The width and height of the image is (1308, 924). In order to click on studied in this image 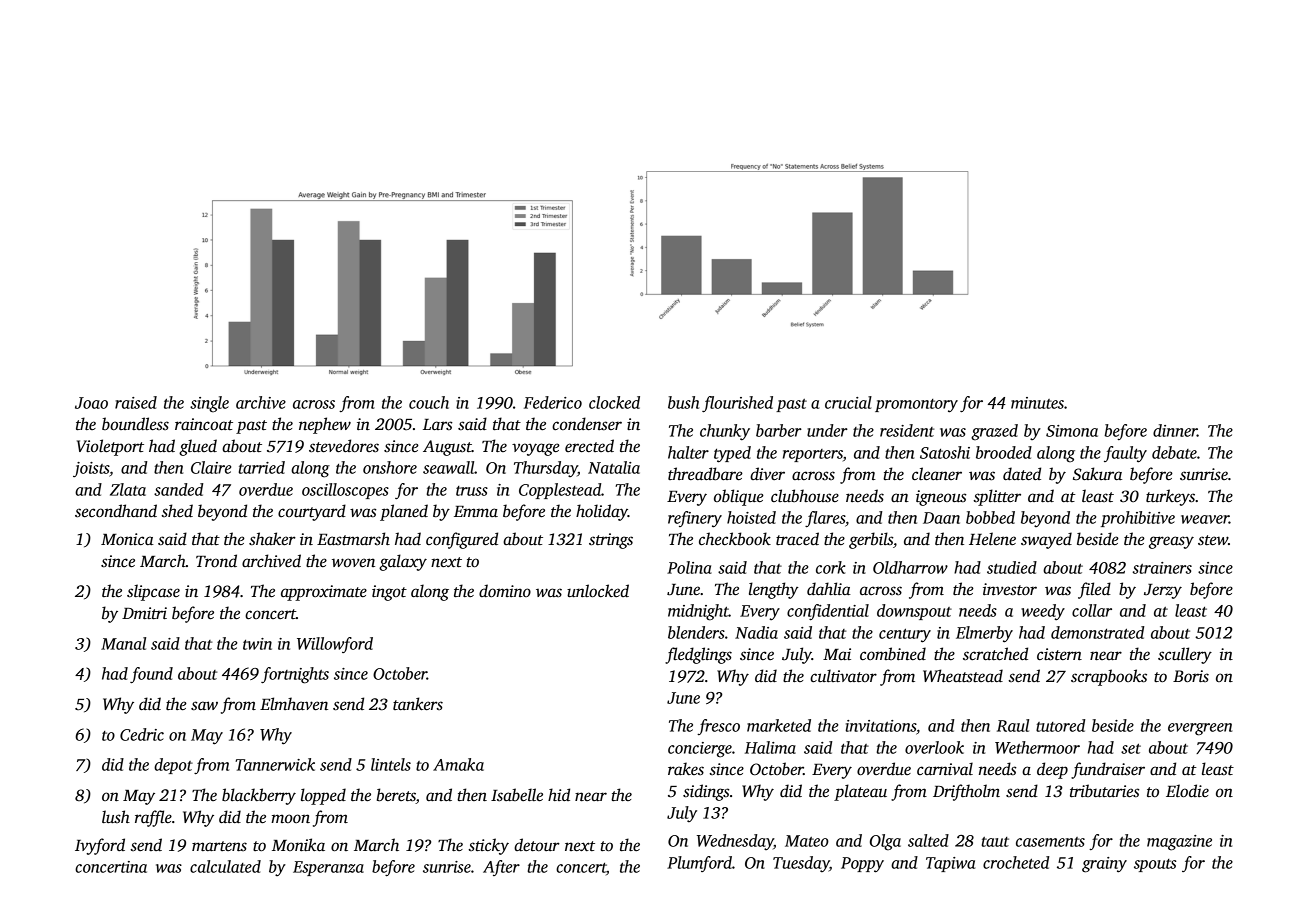, I will do `click(1012, 567)`.
